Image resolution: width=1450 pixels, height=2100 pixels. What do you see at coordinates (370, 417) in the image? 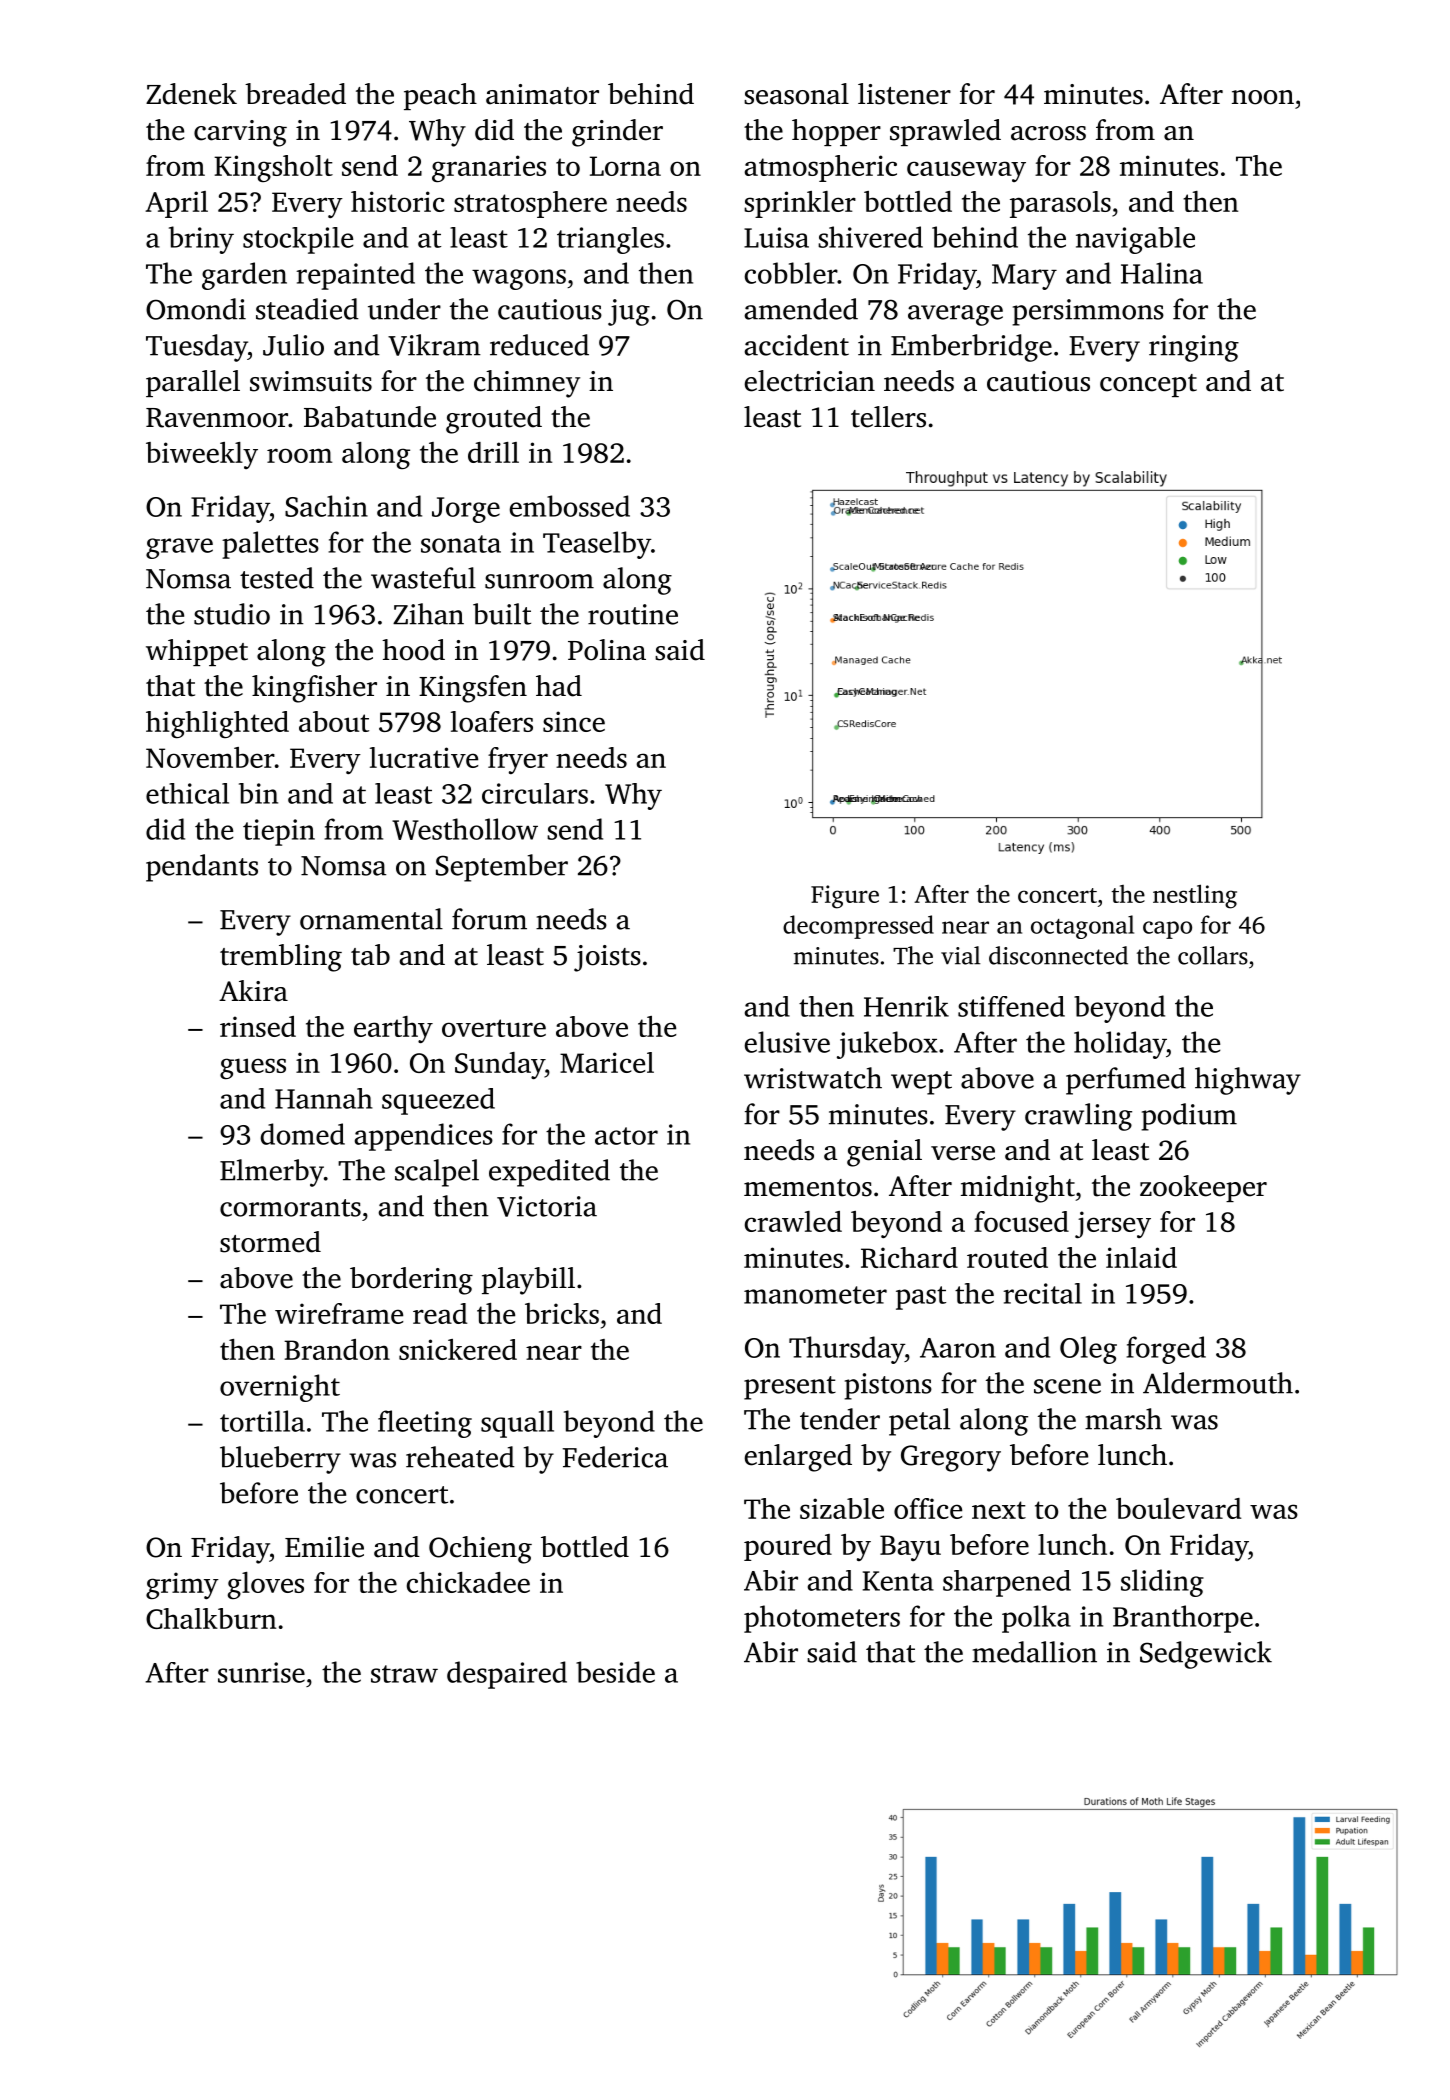
I see `Babatunde` at bounding box center [370, 417].
